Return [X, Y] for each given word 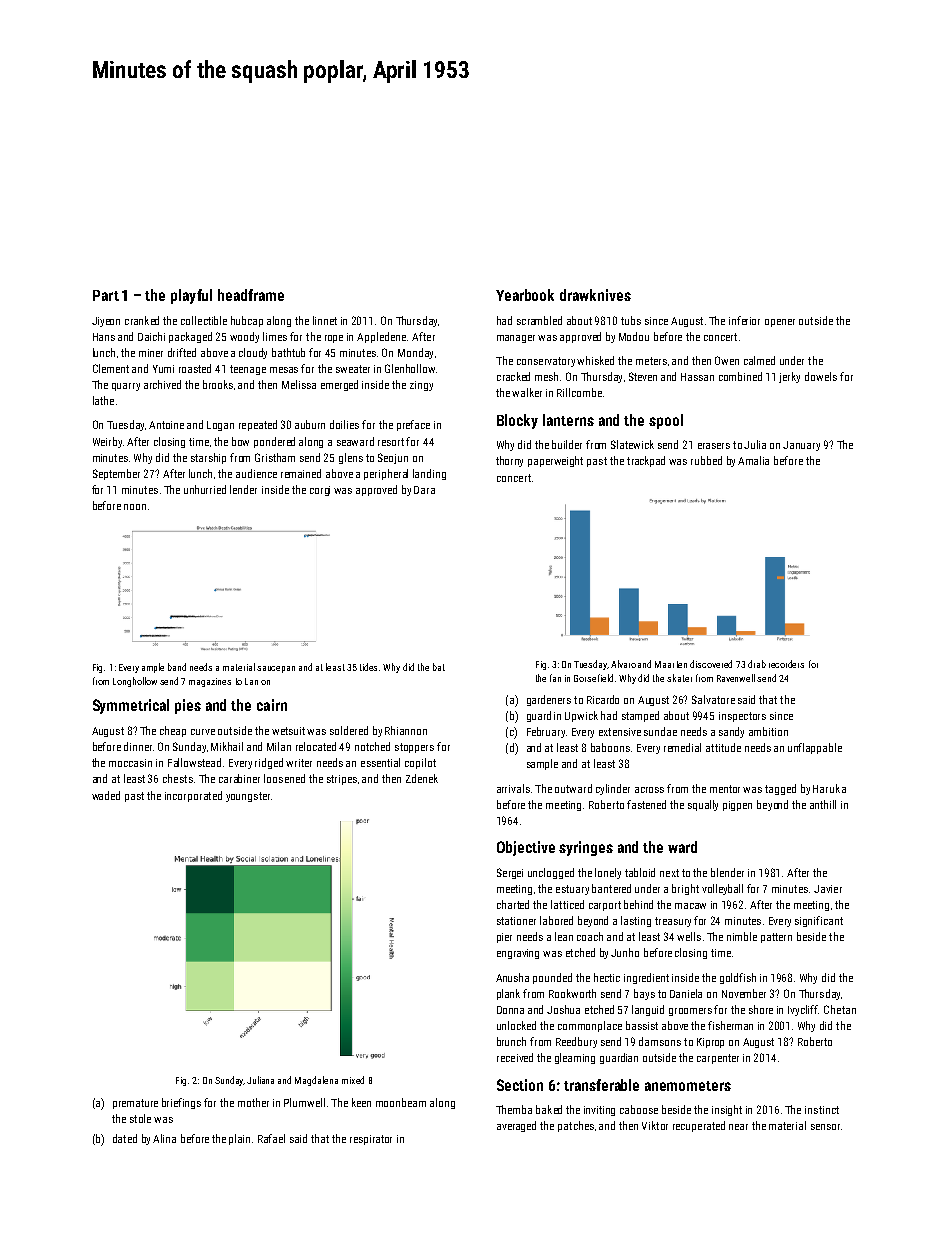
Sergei [510, 873]
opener [780, 323]
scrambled [539, 320]
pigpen [737, 806]
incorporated [193, 796]
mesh [546, 376]
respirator [371, 1140]
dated [125, 1138]
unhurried [205, 489]
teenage [248, 370]
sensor [825, 1127]
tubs [631, 320]
